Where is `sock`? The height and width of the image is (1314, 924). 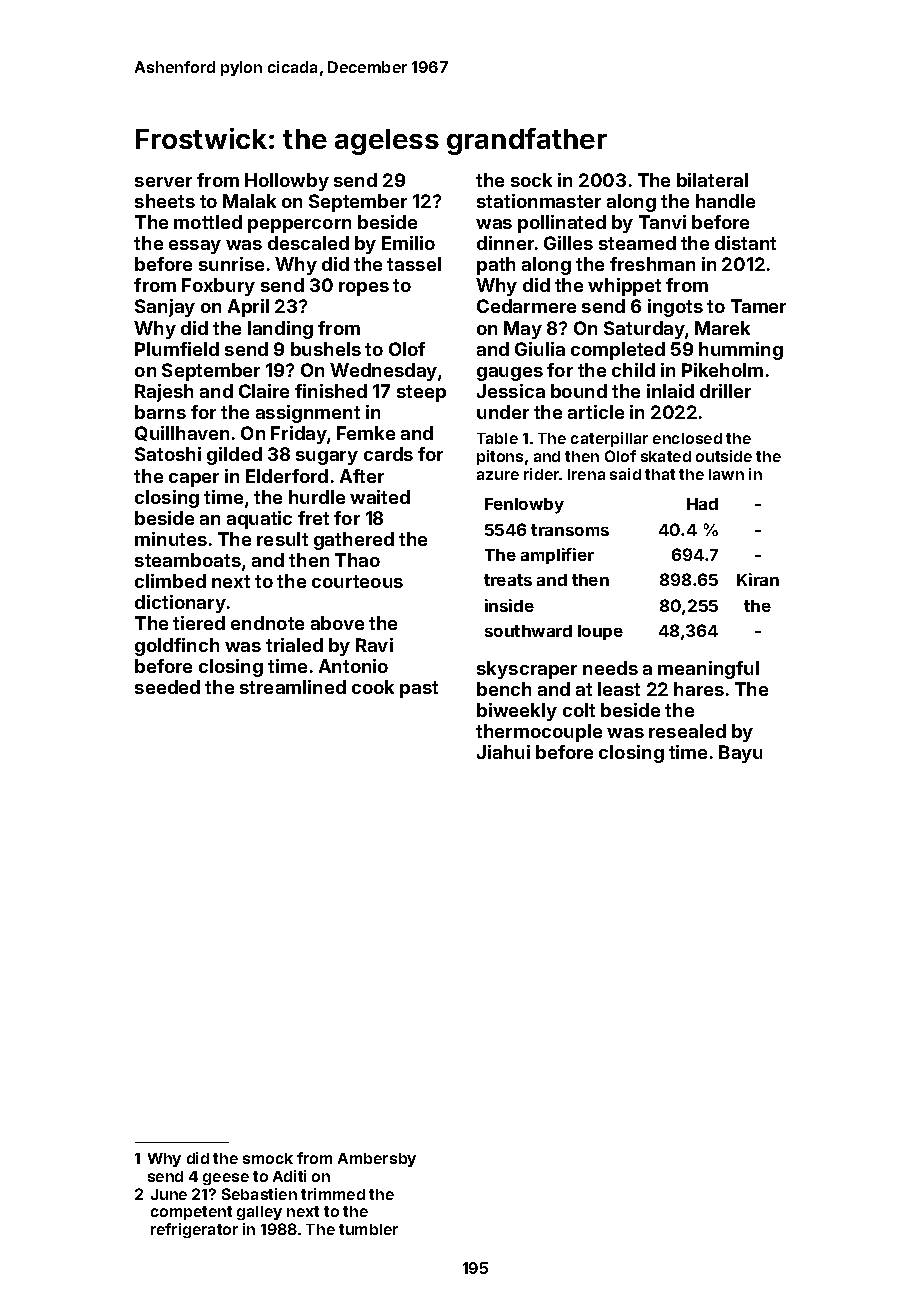
sock is located at coordinates (531, 180).
